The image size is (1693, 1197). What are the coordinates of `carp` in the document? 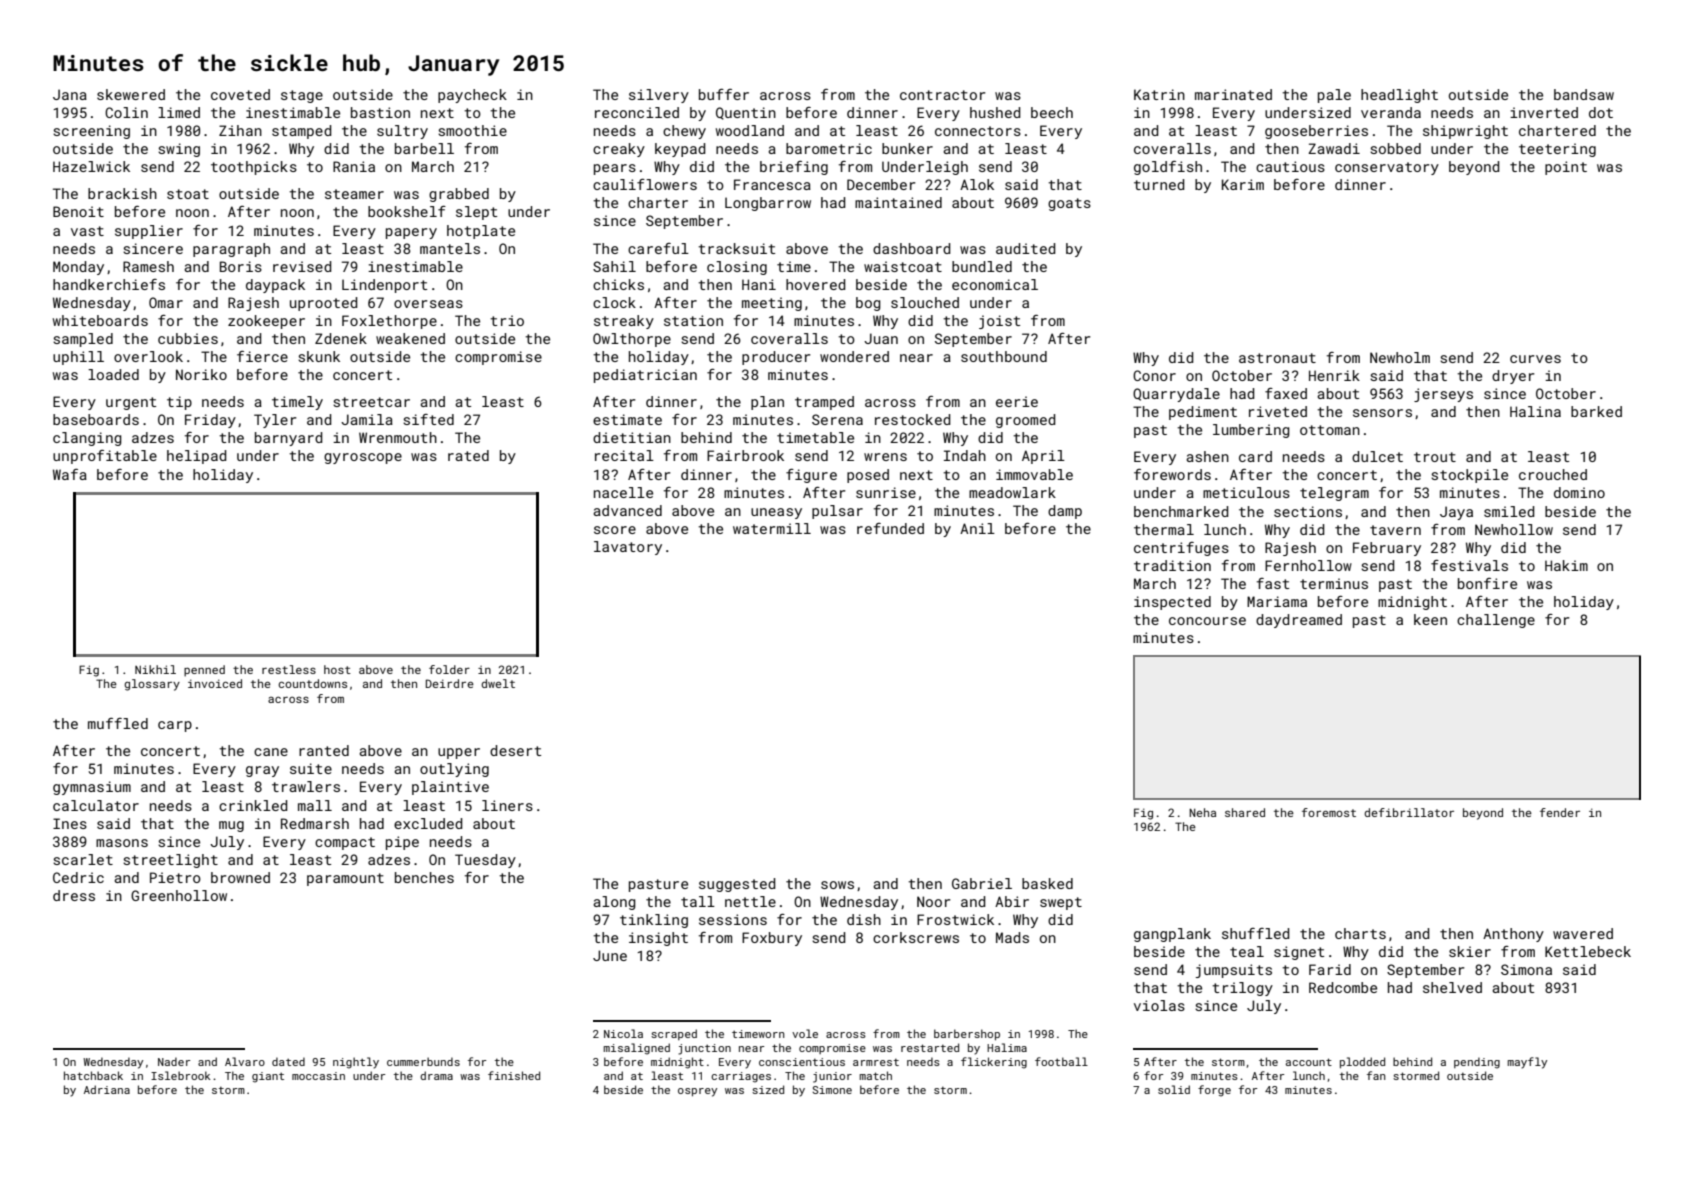 It's located at (175, 726).
